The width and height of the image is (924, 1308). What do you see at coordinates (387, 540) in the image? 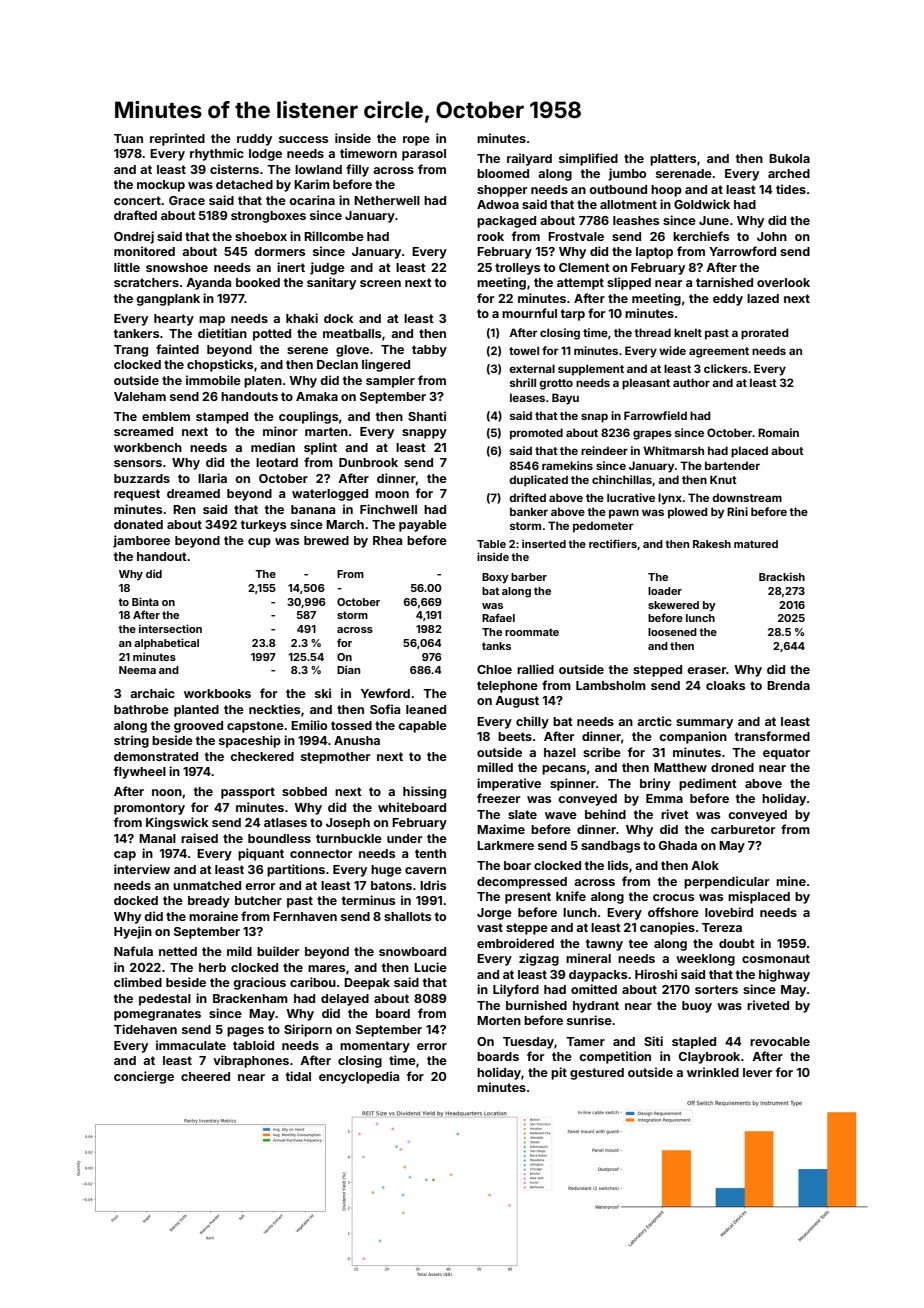
I see `Rhea` at bounding box center [387, 540].
